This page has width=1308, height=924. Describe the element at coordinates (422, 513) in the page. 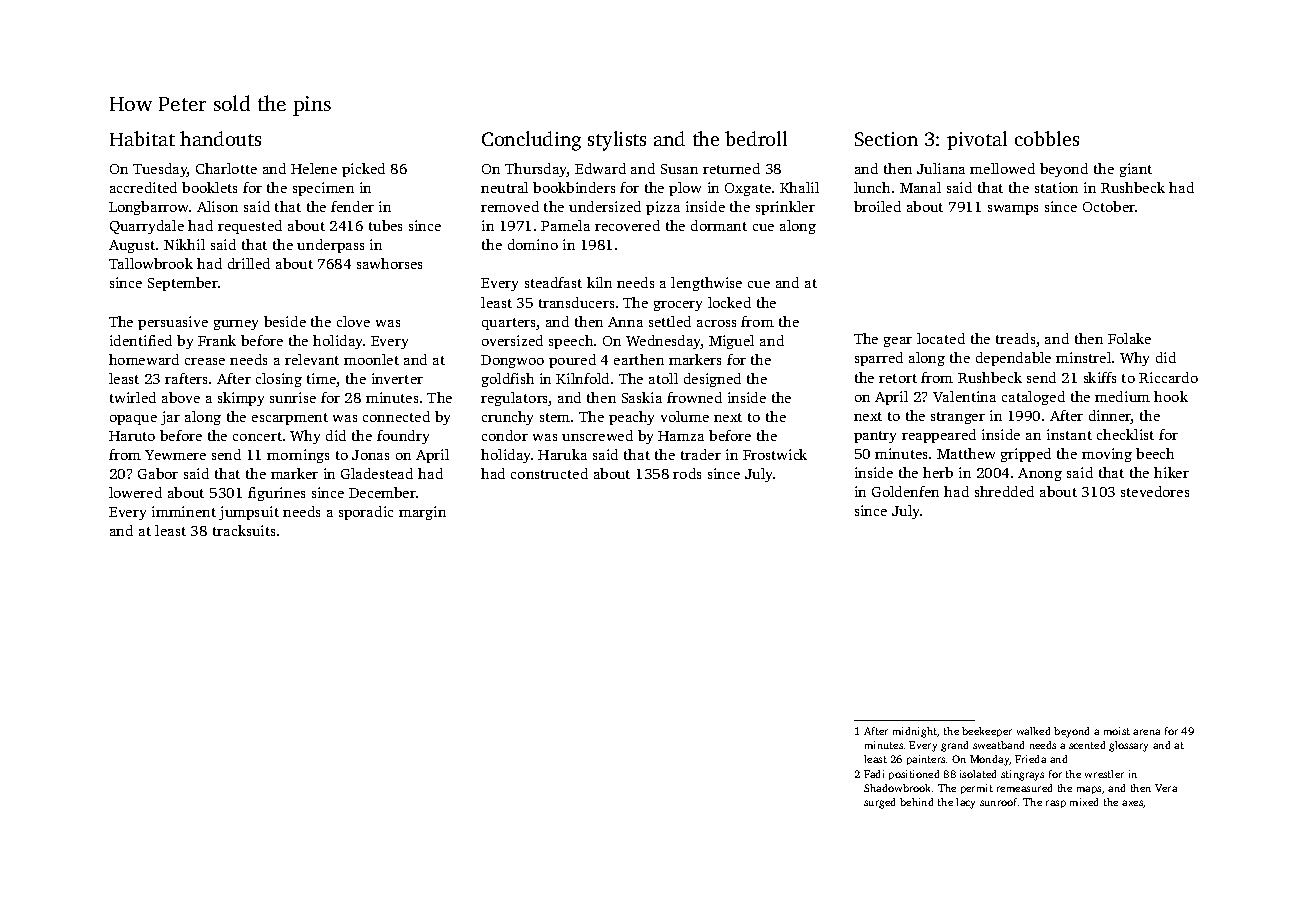

I see `margin` at that location.
